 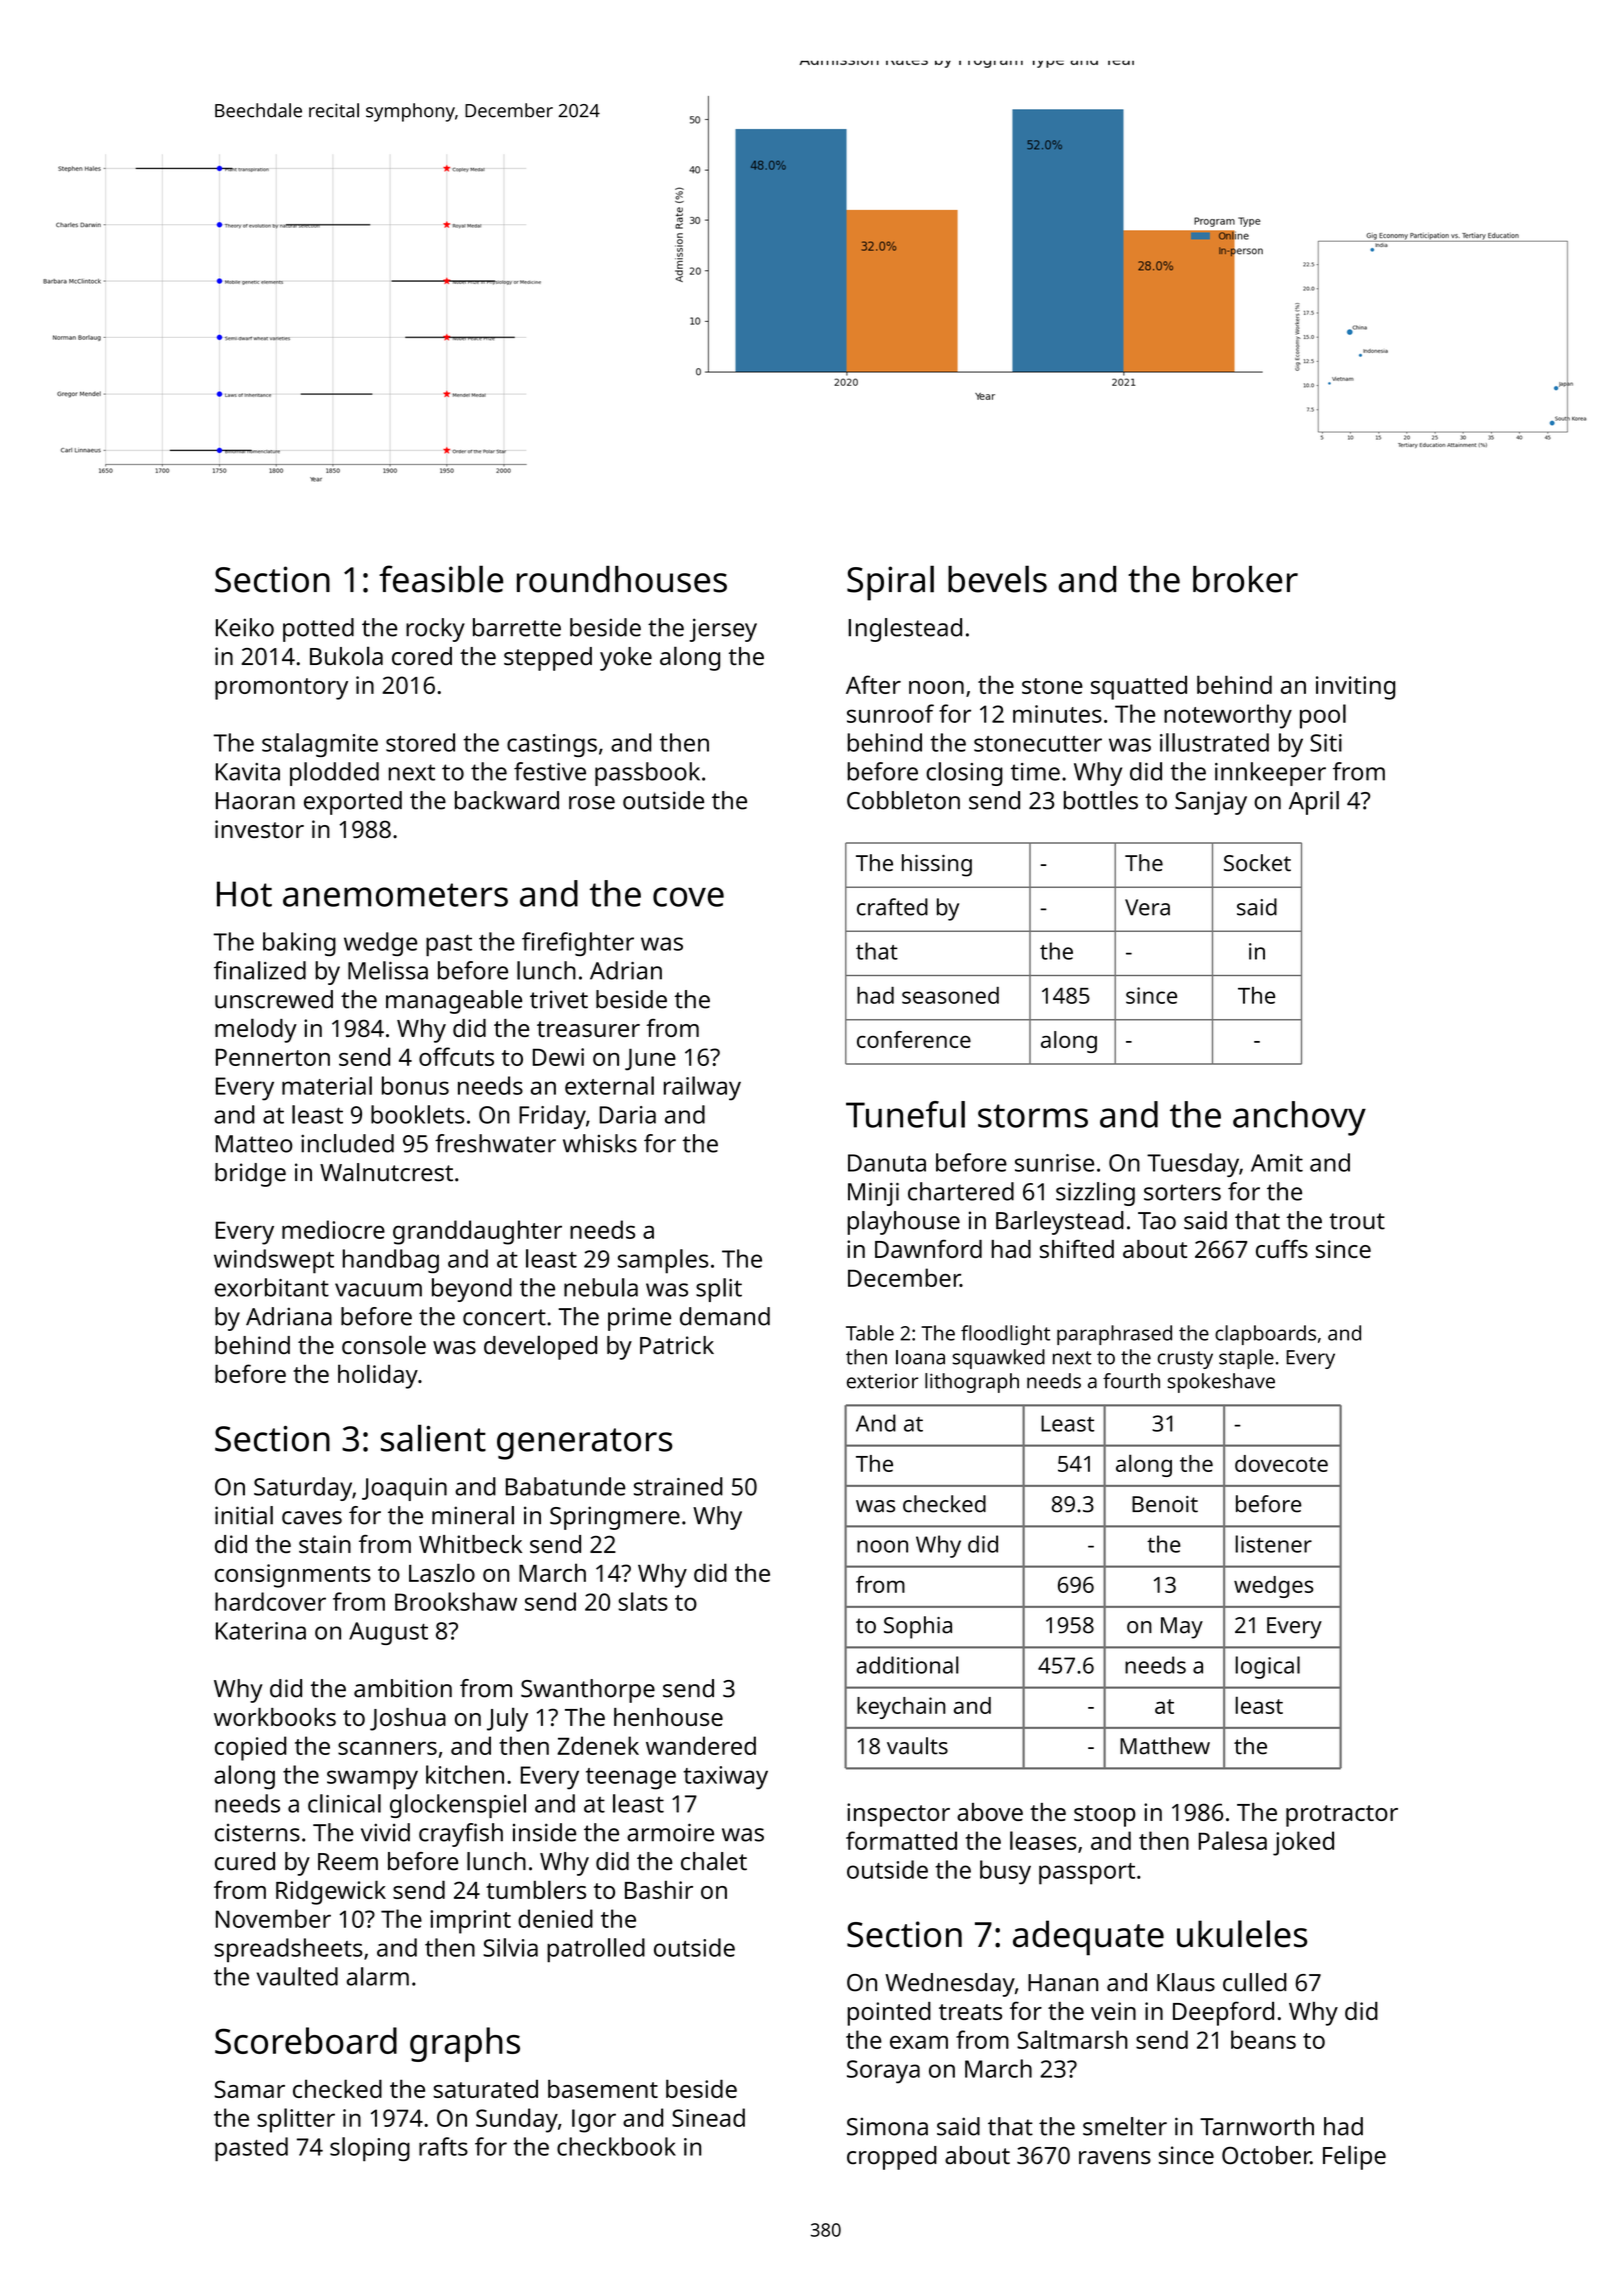 What do you see at coordinates (1131, 1381) in the document?
I see `fourth` at bounding box center [1131, 1381].
